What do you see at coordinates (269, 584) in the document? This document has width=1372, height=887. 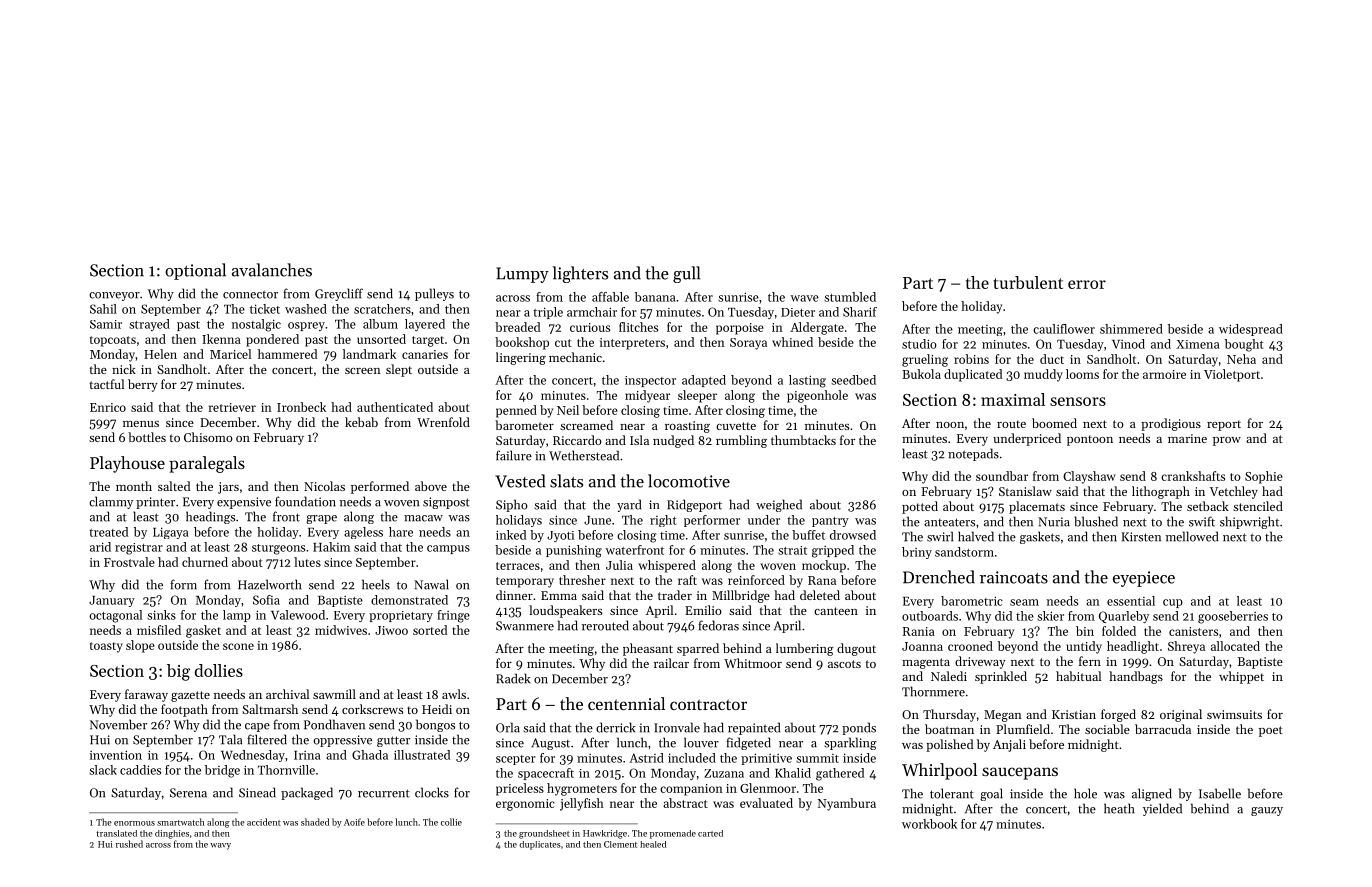 I see `Hazelworth` at bounding box center [269, 584].
